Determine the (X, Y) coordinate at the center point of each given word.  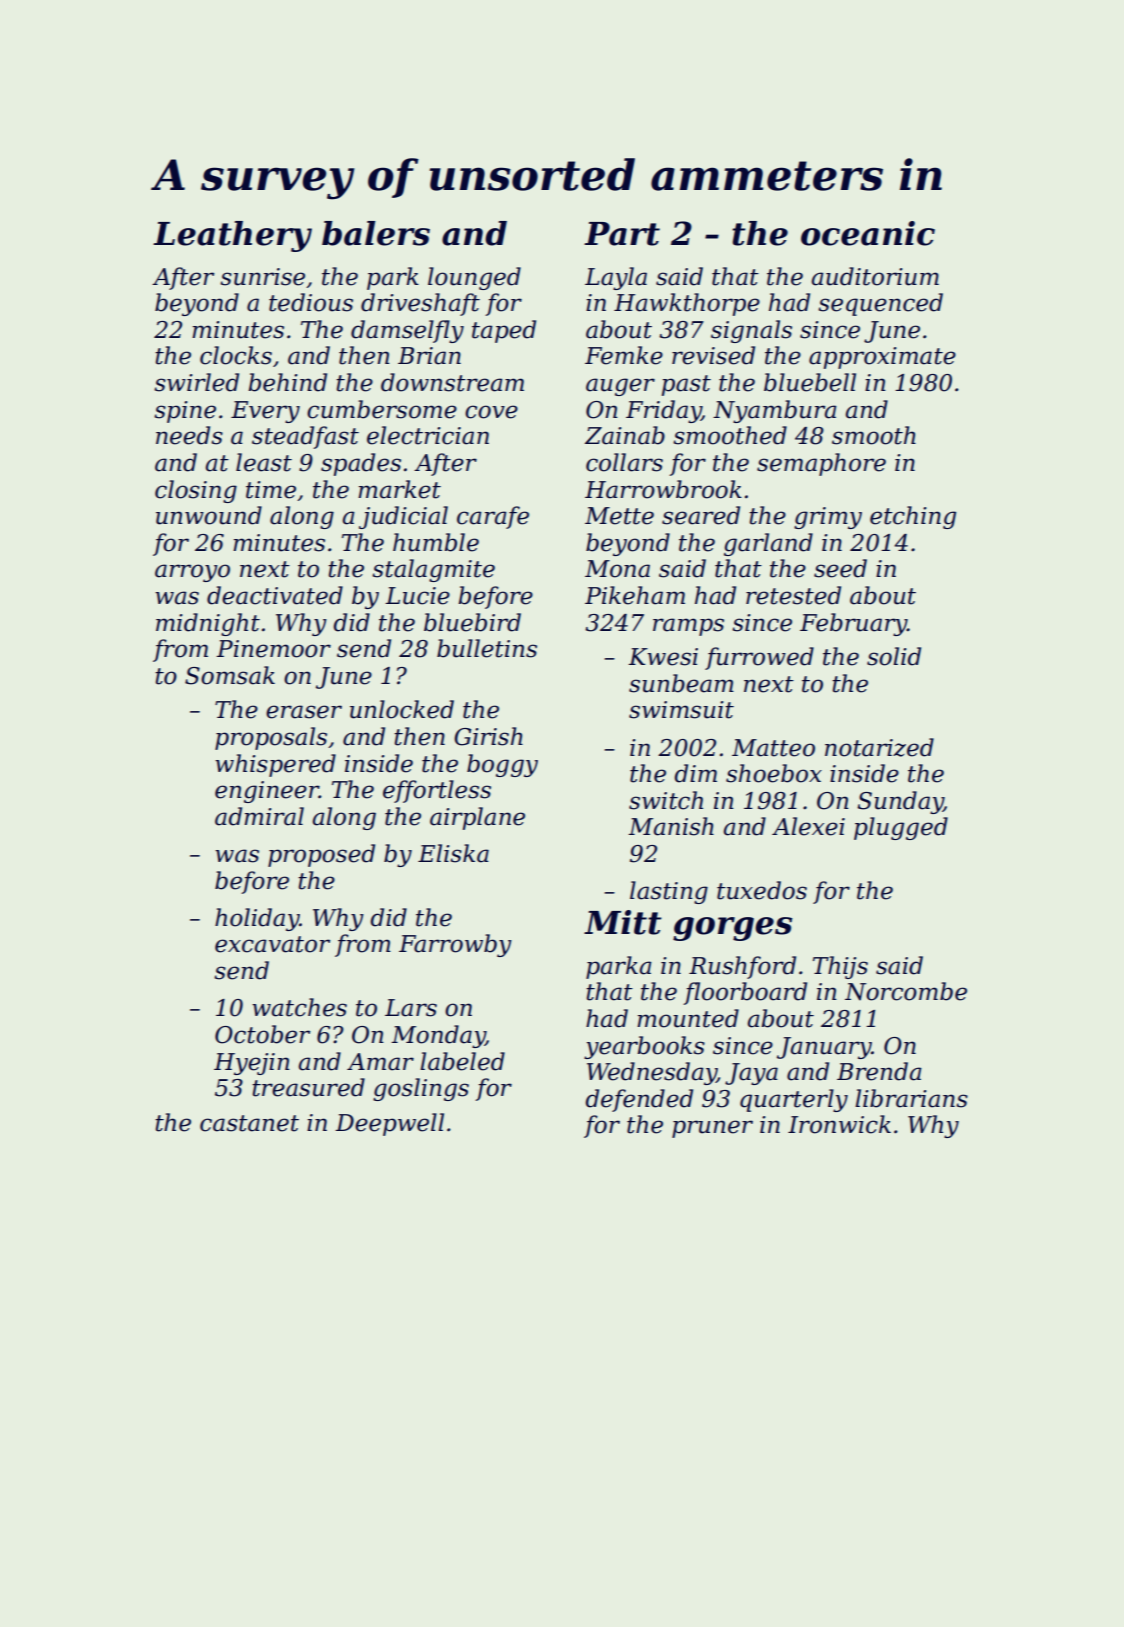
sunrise (262, 277)
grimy (828, 518)
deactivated (275, 595)
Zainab (625, 435)
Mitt (623, 922)
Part (622, 234)
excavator (272, 944)
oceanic (868, 233)
